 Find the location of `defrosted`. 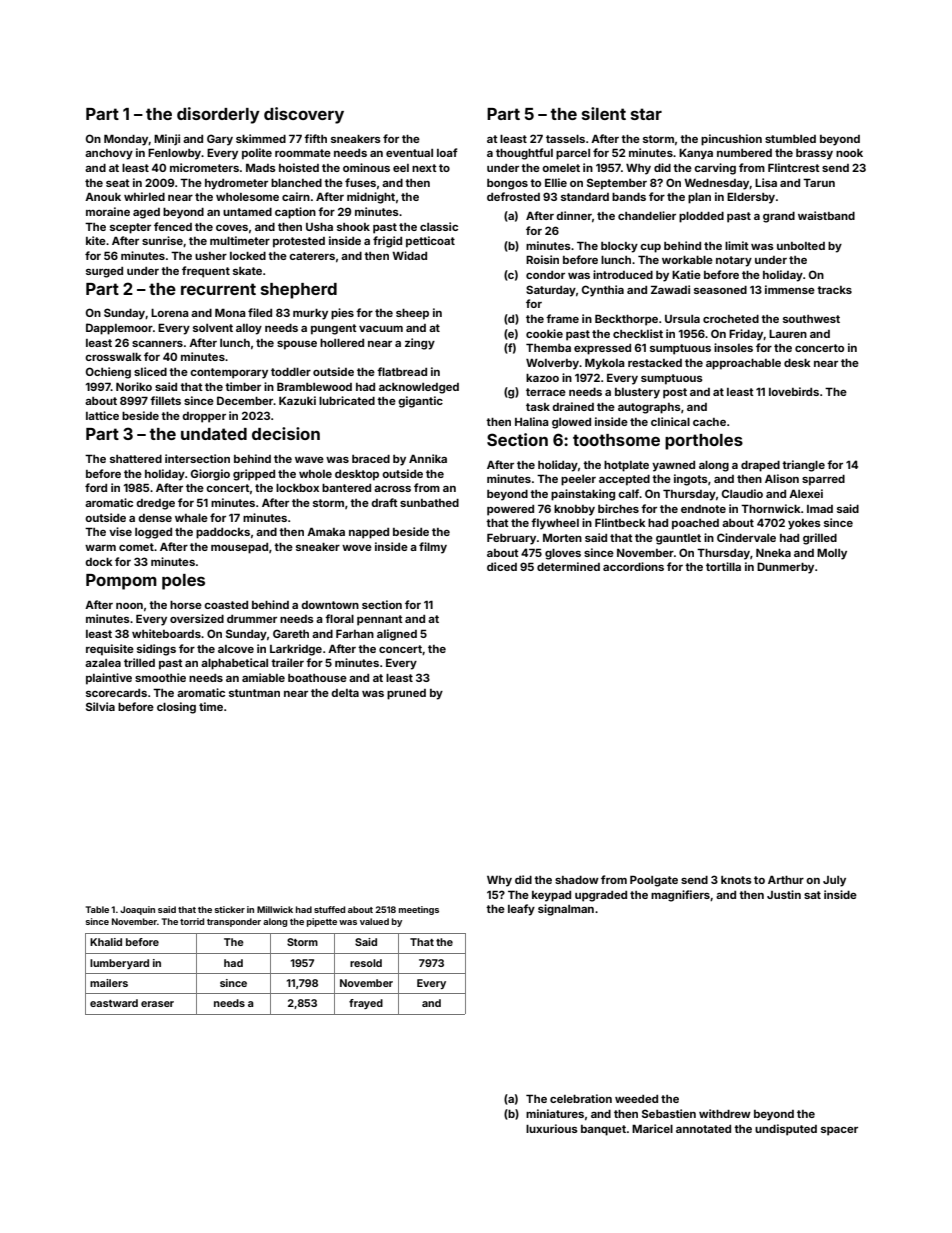

defrosted is located at coordinates (513, 196).
